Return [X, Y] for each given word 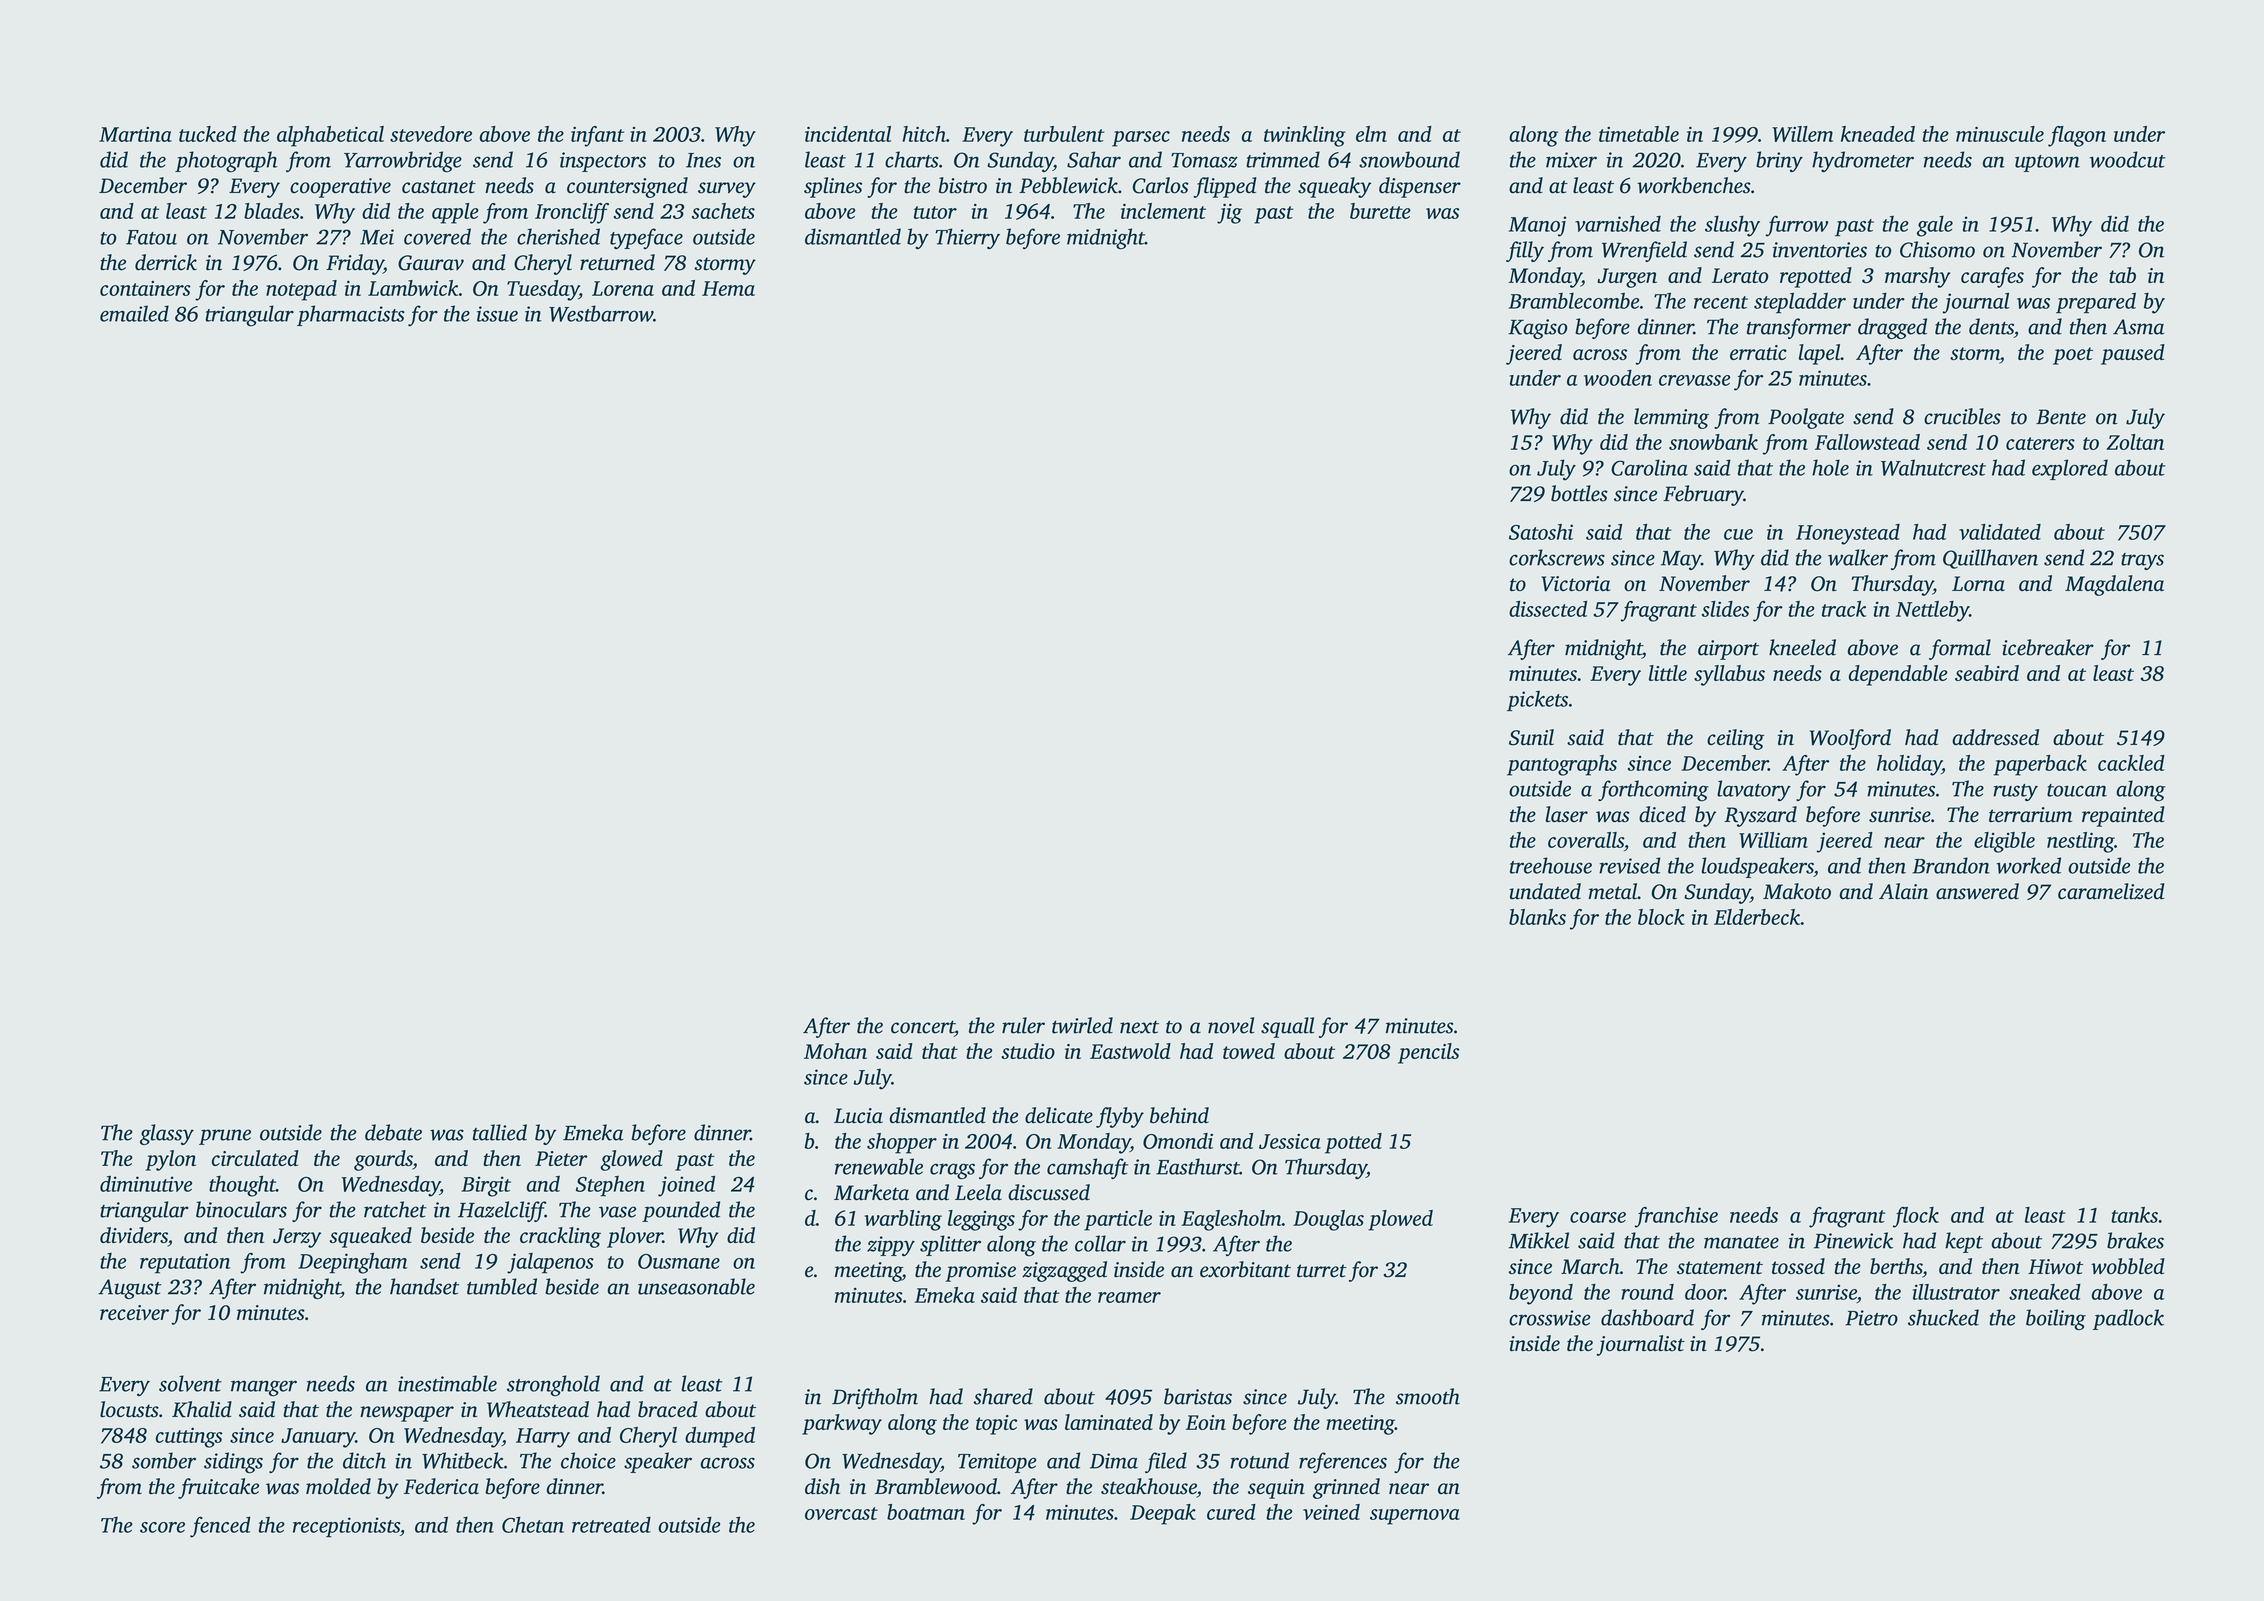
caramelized [2111, 891]
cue [1738, 534]
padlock [2128, 1319]
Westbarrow [601, 313]
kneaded [1878, 134]
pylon [170, 1160]
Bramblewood [936, 1486]
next [1139, 1027]
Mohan [835, 1051]
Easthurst [1198, 1166]
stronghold [553, 1385]
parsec [1141, 139]
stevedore [431, 134]
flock [1916, 1217]
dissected [1548, 609]
